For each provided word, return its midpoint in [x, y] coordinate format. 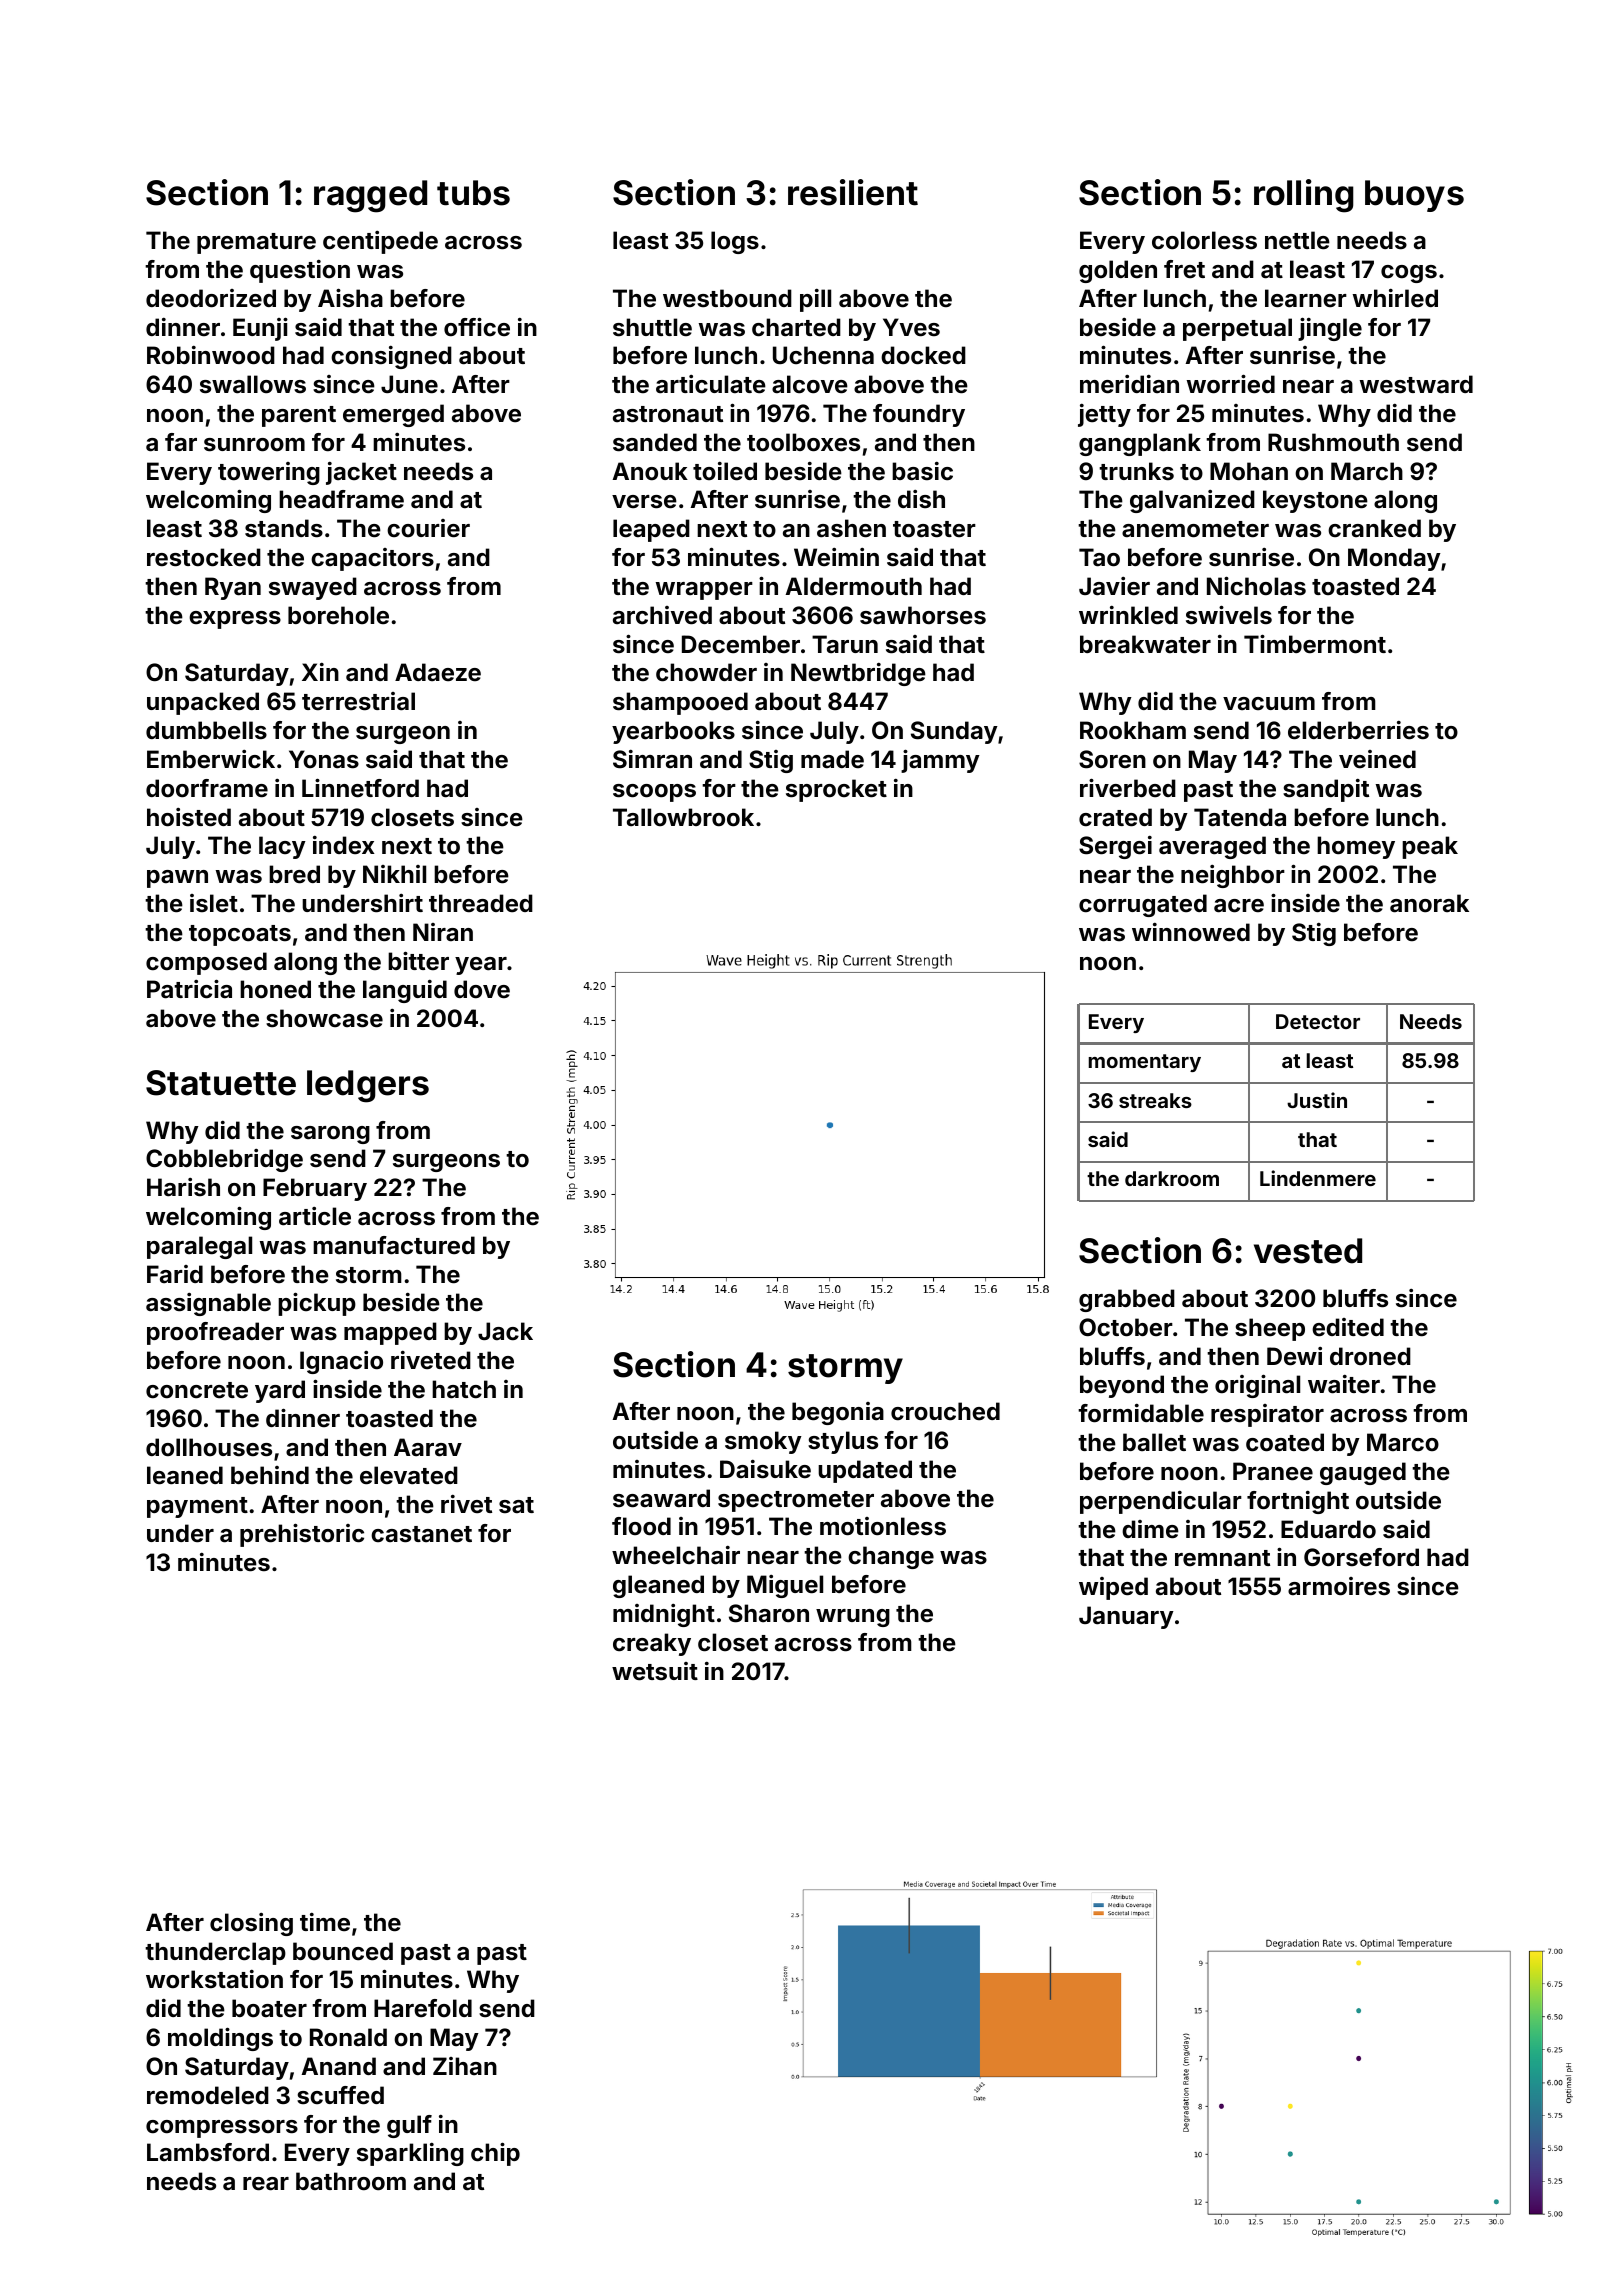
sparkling [410, 2154]
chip [495, 2154]
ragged [370, 196]
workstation [214, 1979]
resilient [853, 192]
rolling [1304, 196]
